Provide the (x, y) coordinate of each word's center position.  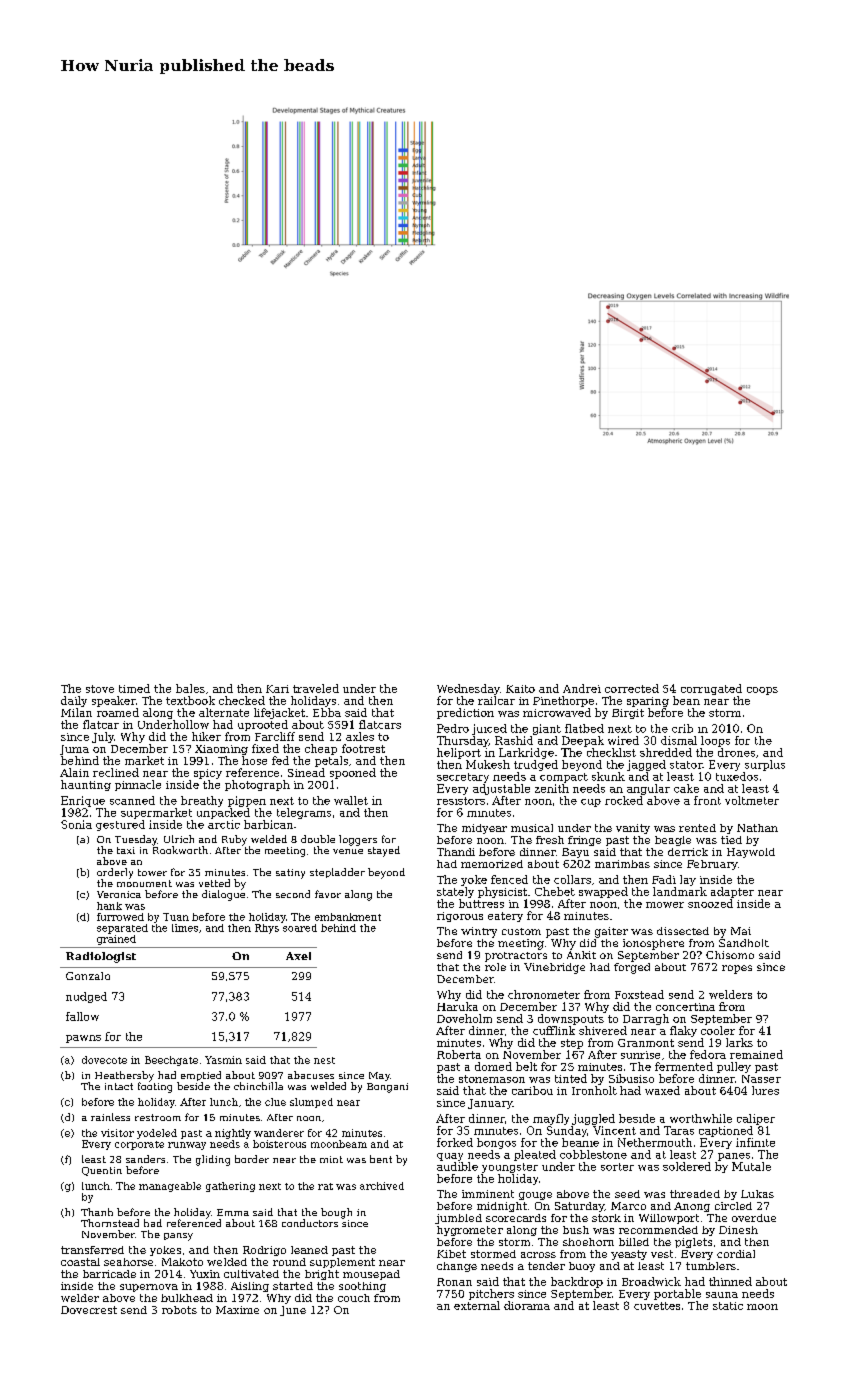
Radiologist (101, 957)
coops (762, 691)
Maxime (237, 1310)
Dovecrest (89, 1310)
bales (190, 688)
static (728, 1306)
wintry (479, 932)
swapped (603, 892)
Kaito (520, 689)
